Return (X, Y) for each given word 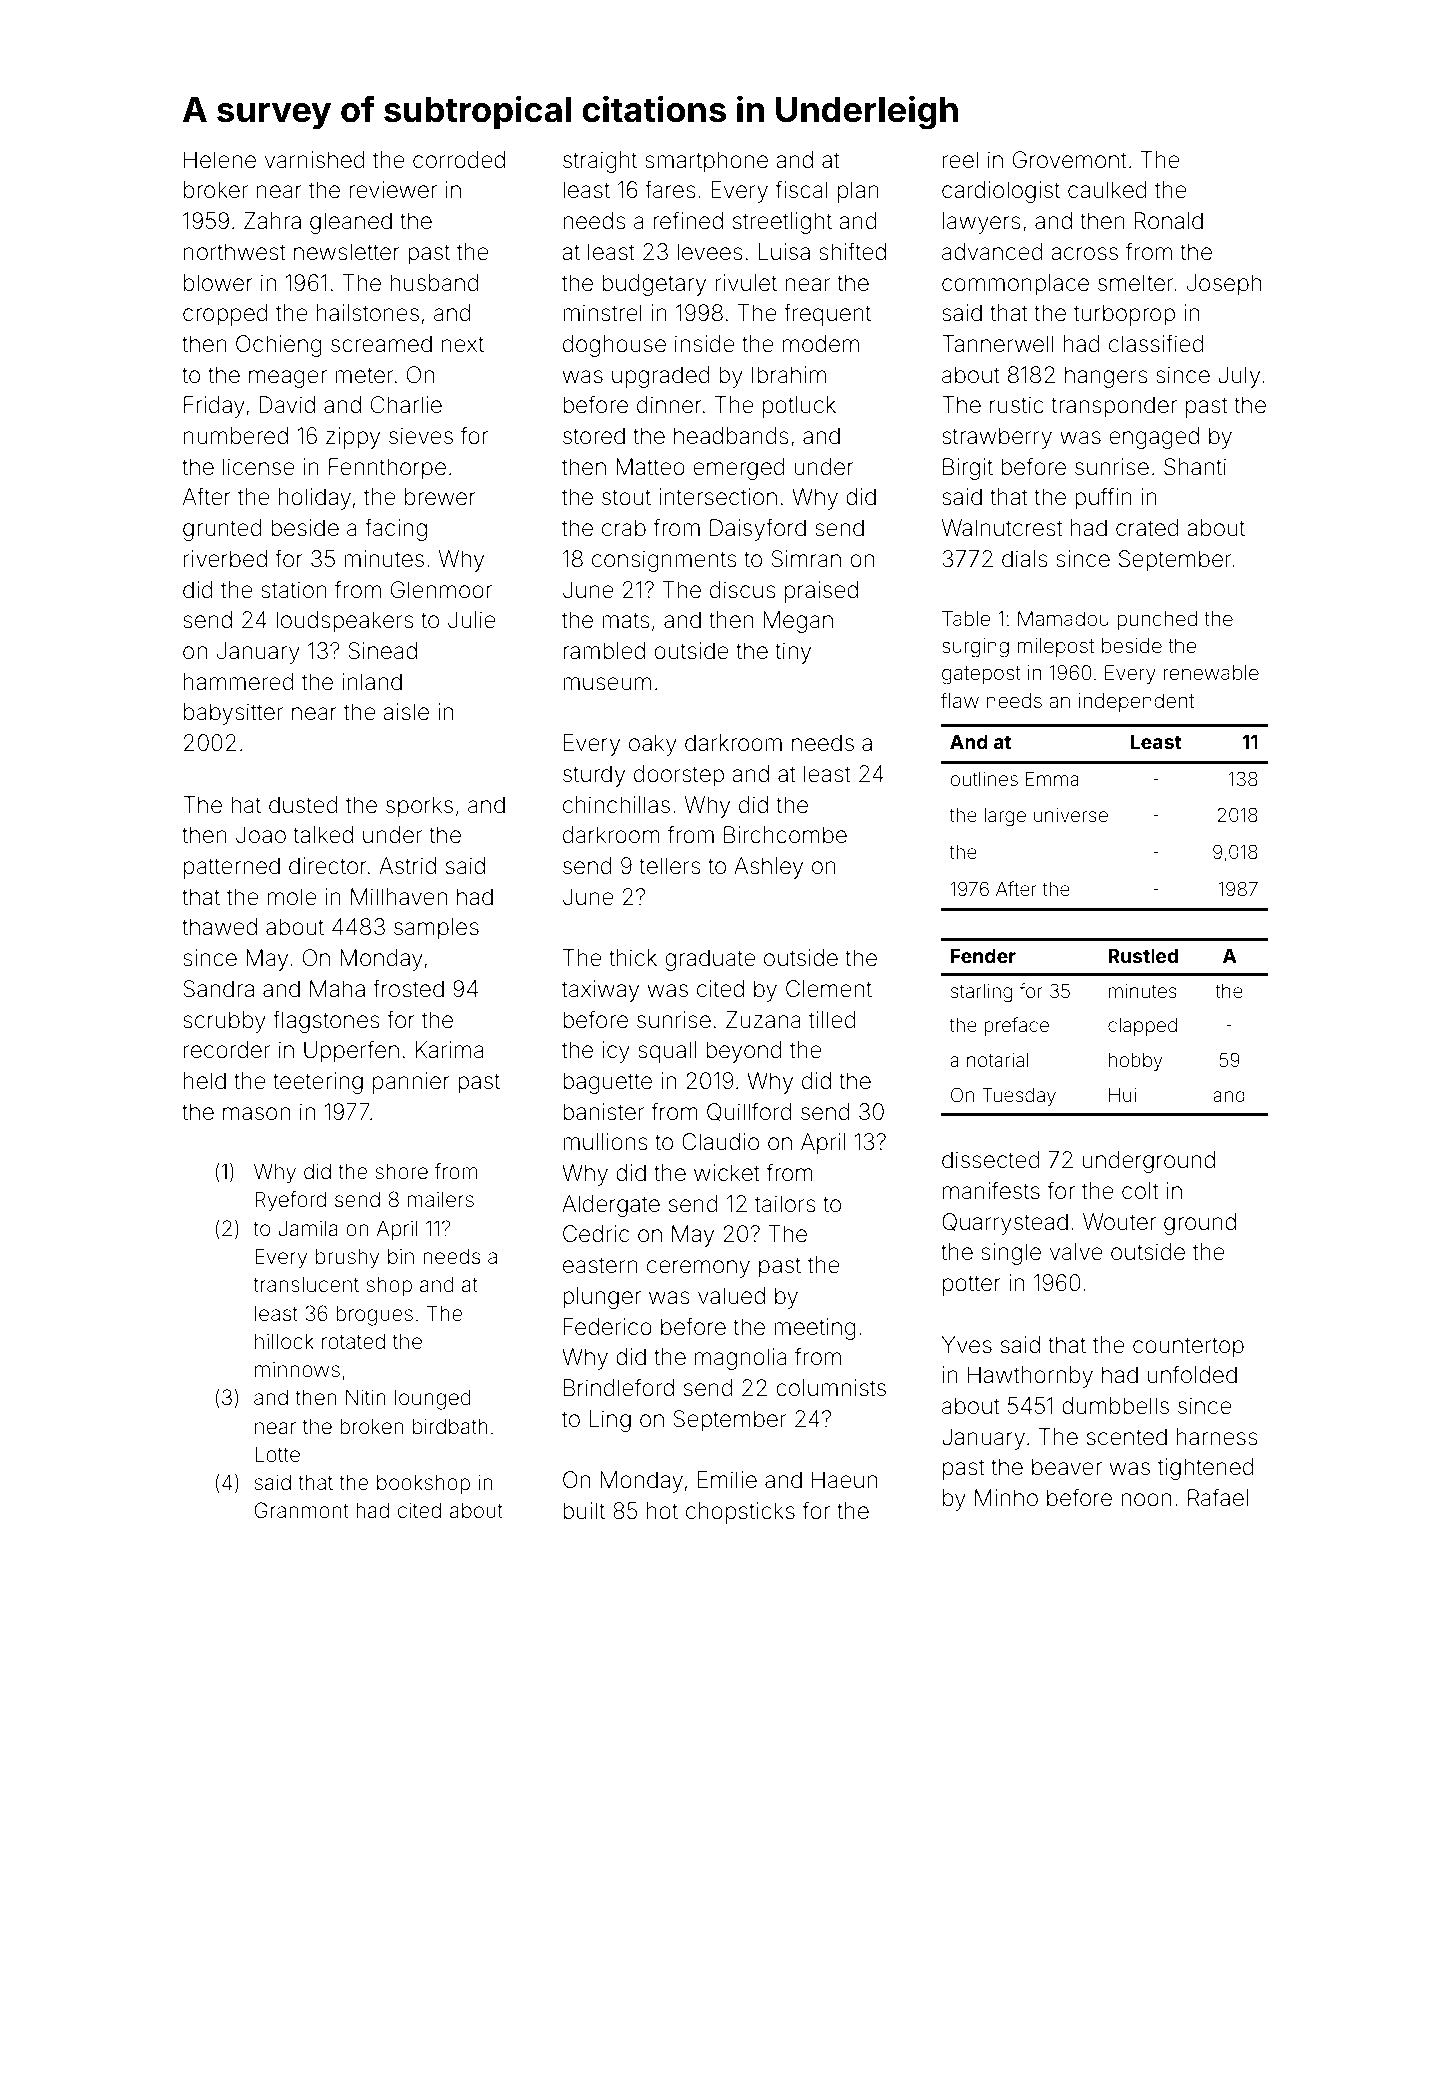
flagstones (326, 1021)
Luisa (784, 252)
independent (1136, 702)
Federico (608, 1327)
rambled (604, 651)
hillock (284, 1341)
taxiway (600, 991)
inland (372, 682)
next (463, 344)
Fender (983, 956)
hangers (1106, 377)
